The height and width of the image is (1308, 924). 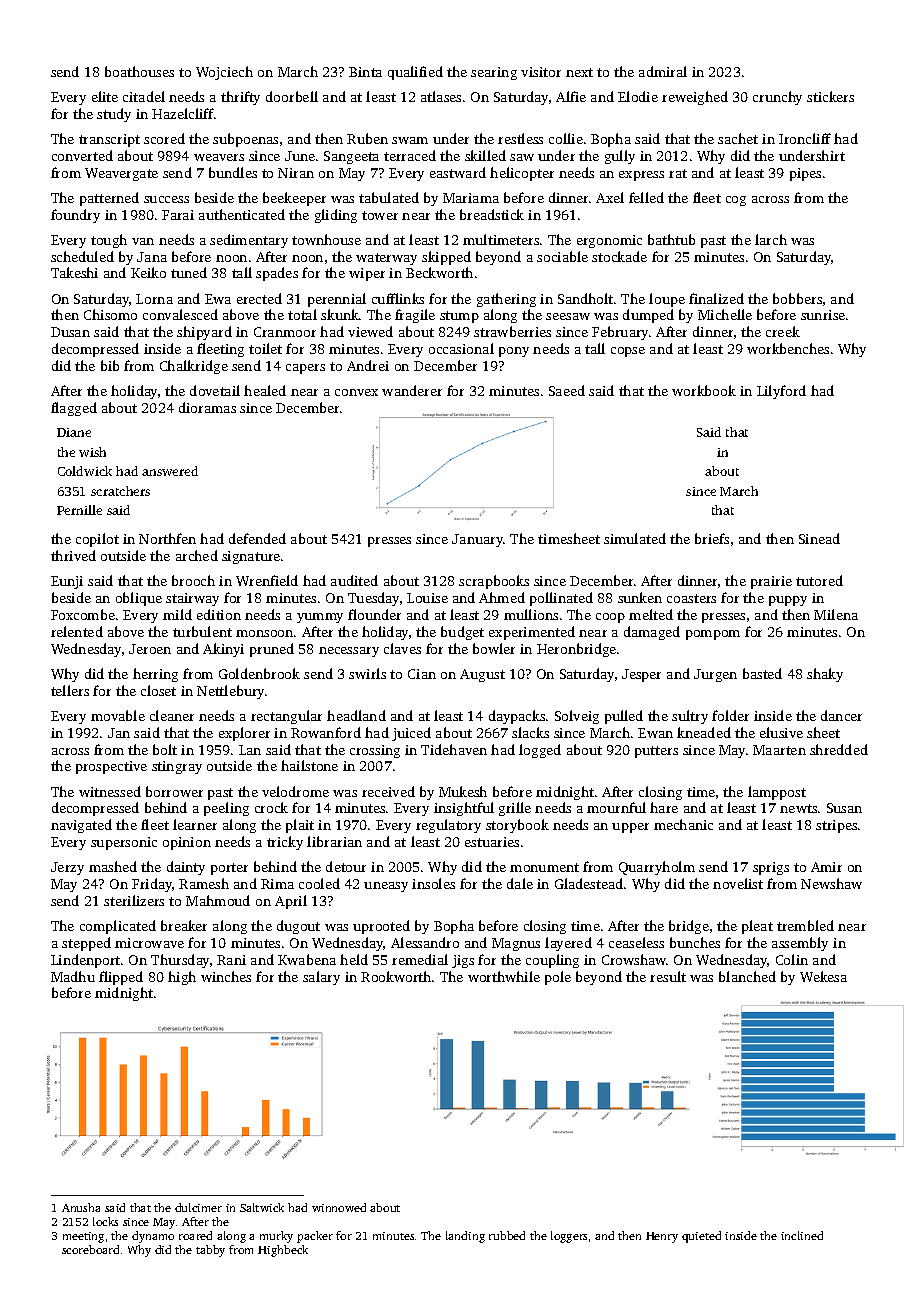 I want to click on Madhu, so click(x=73, y=976).
